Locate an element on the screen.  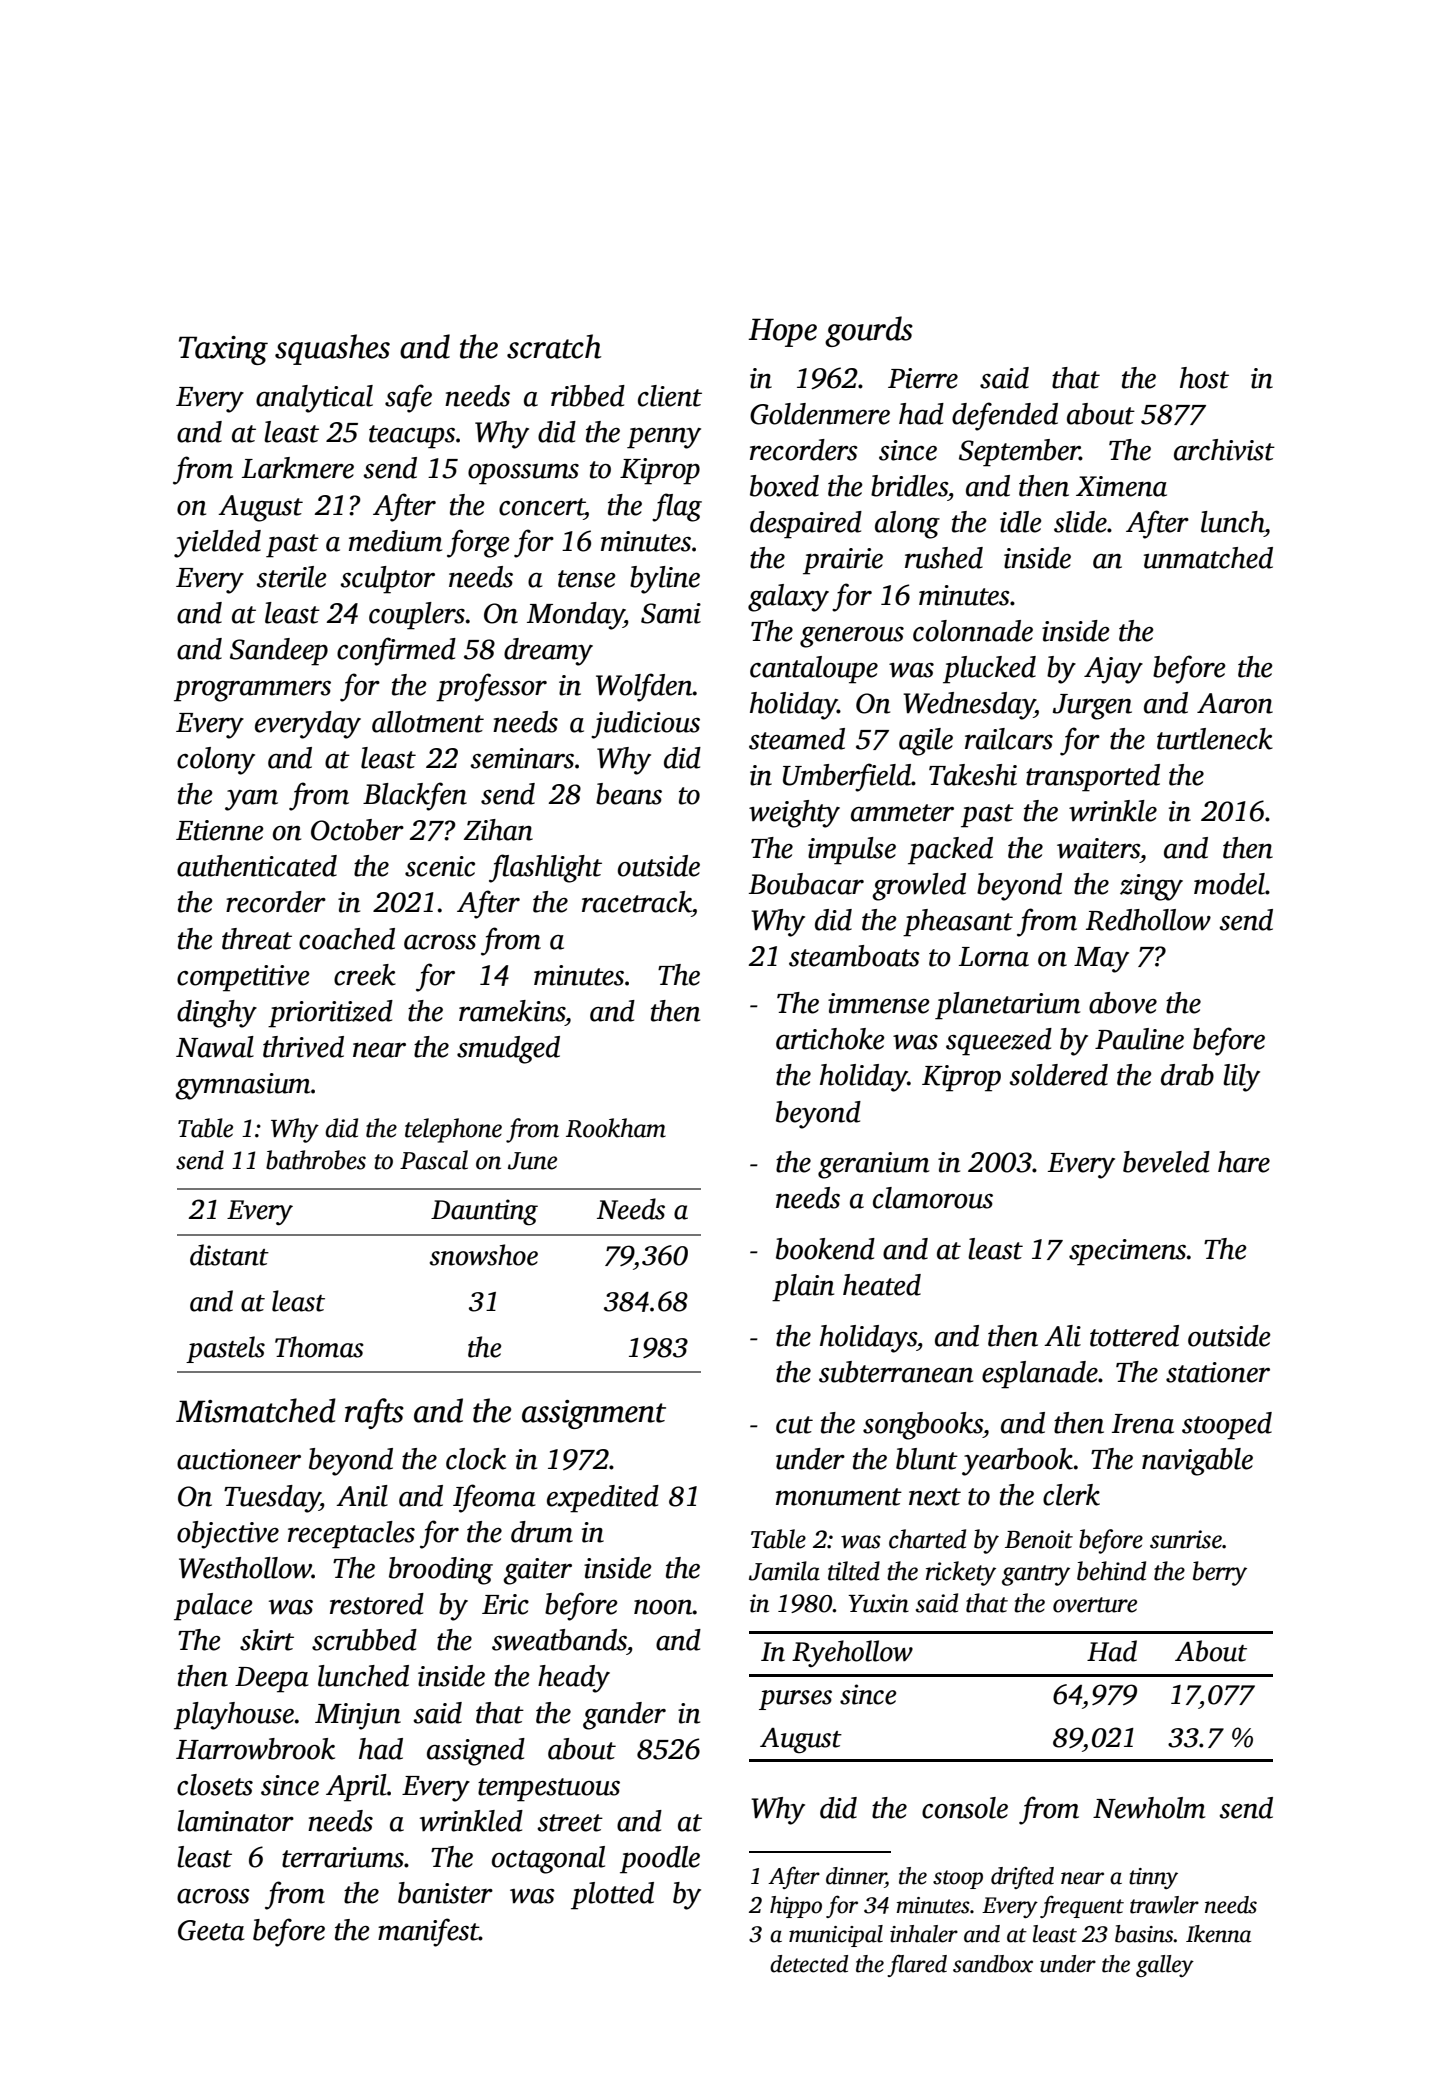
waiters is located at coordinates (1098, 848).
